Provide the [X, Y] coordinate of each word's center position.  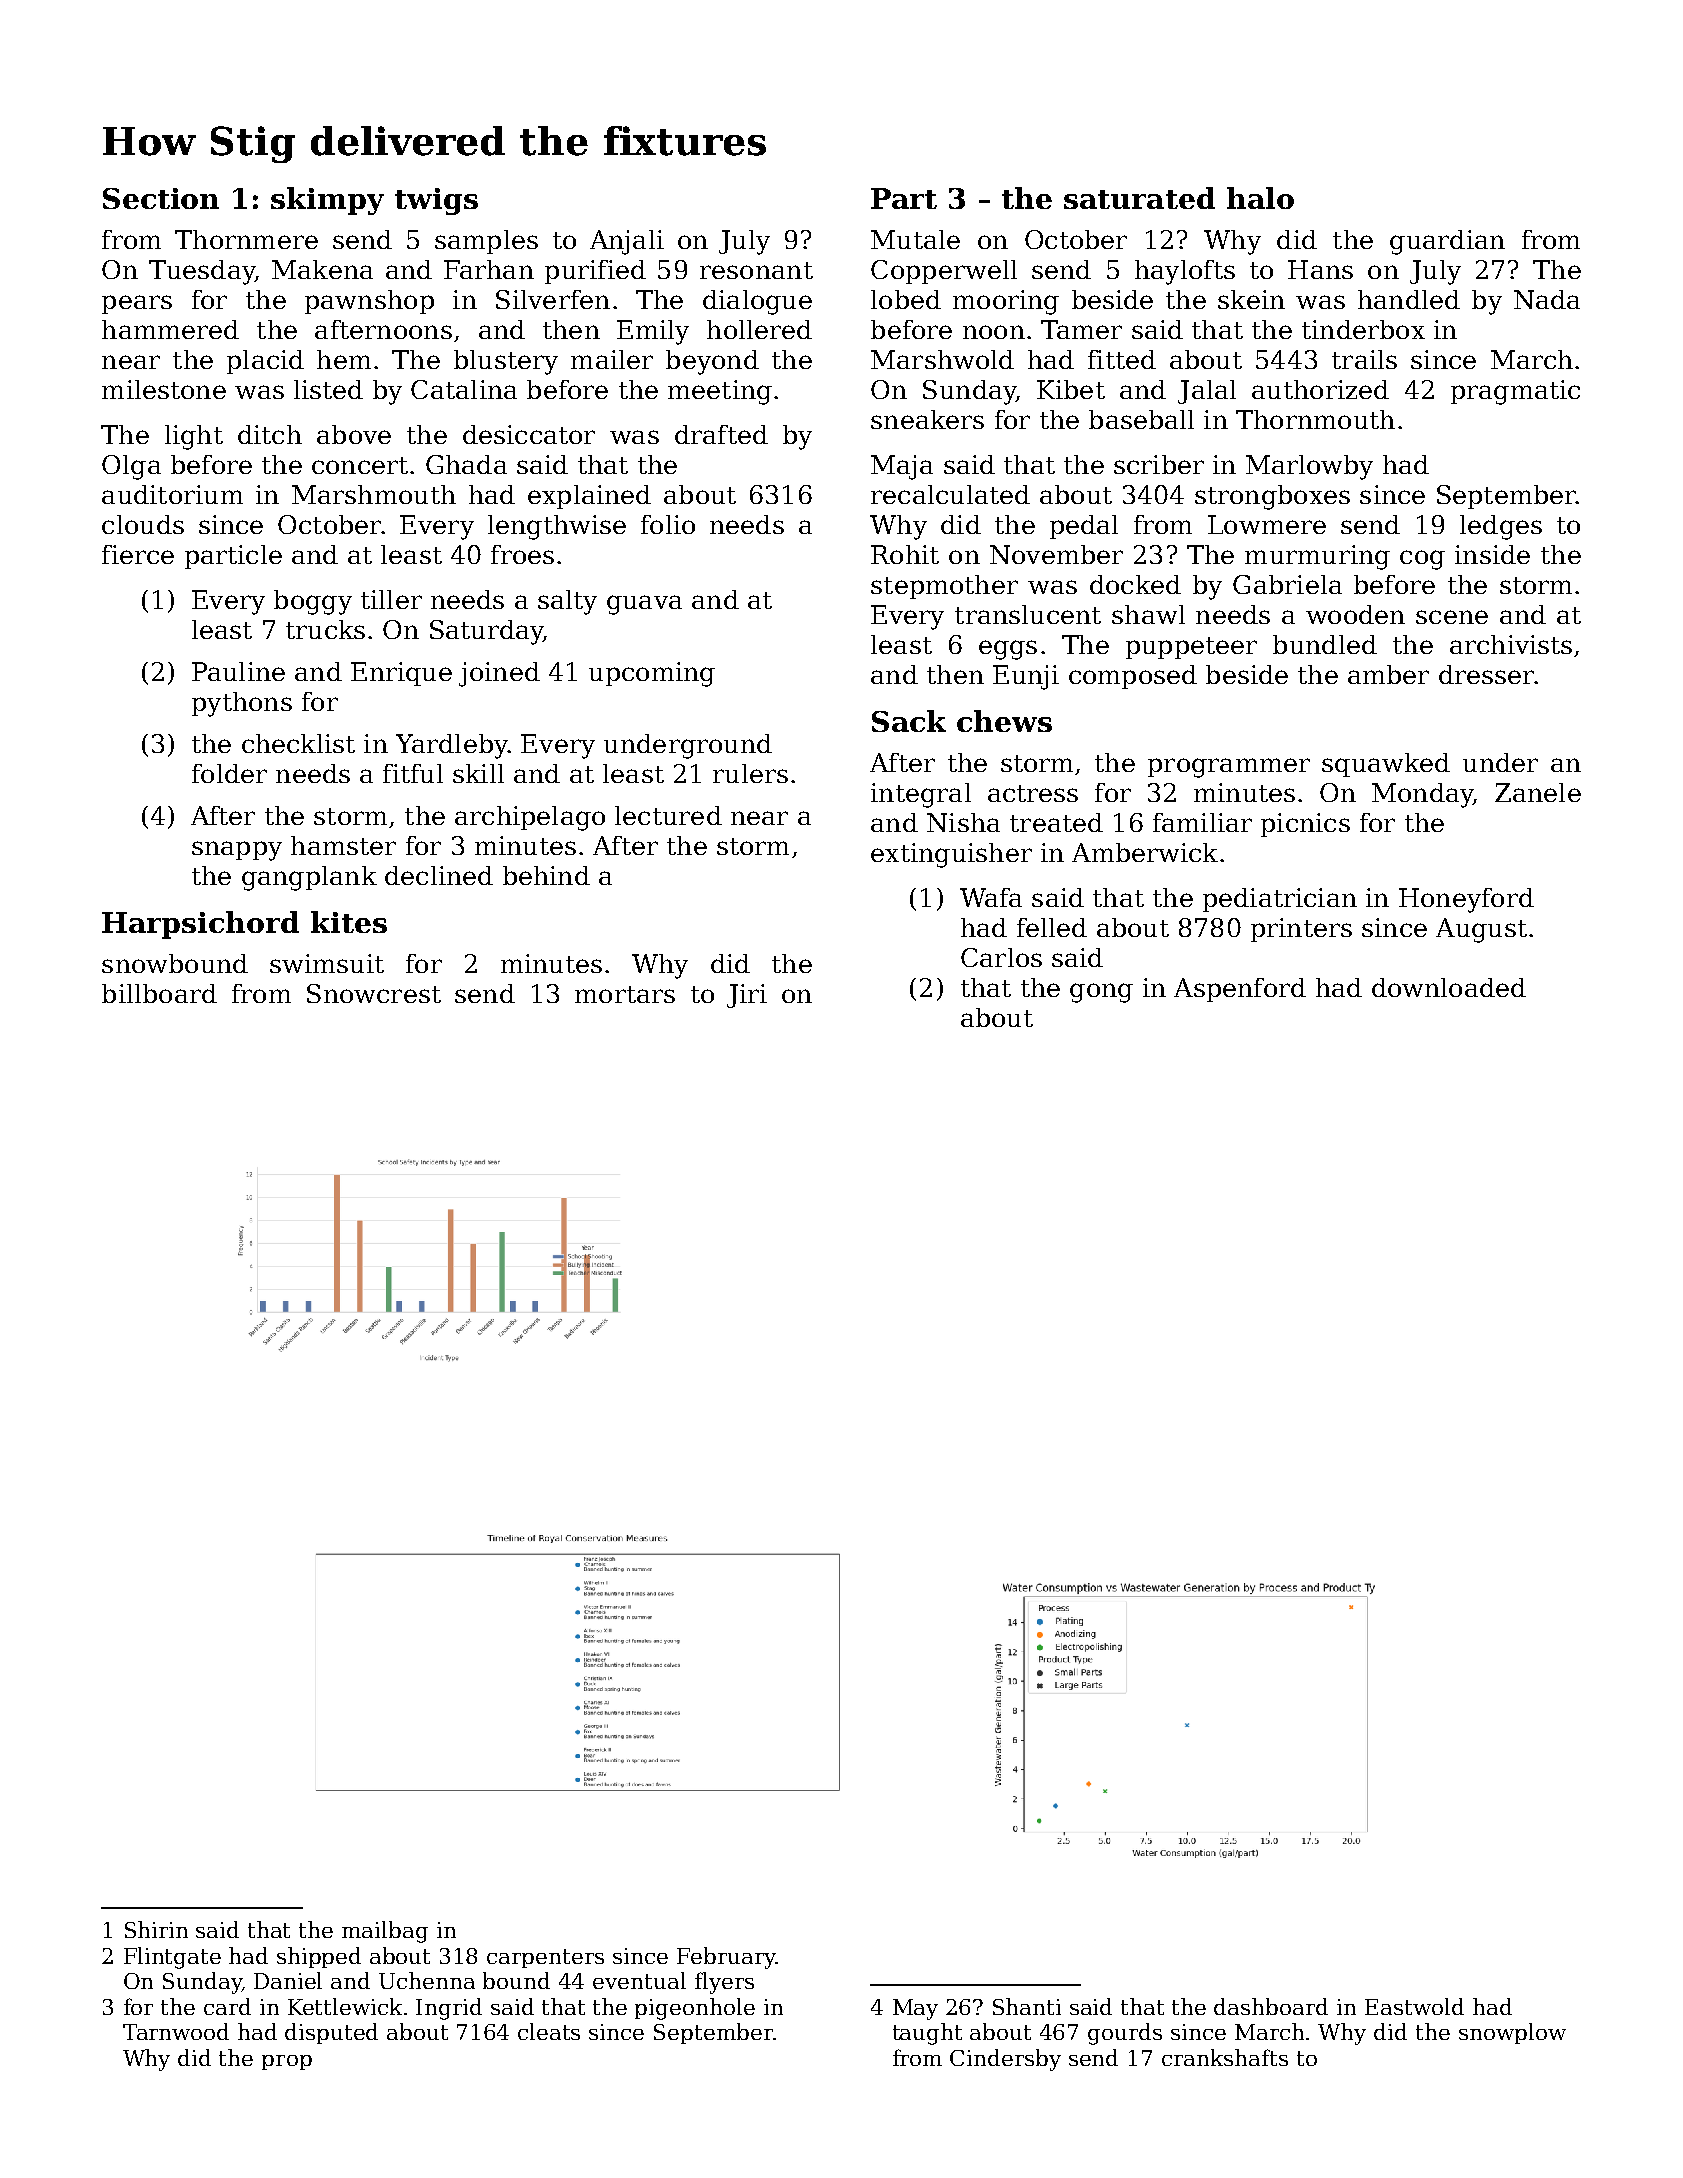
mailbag [385, 1932]
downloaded [1449, 987]
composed [1133, 677]
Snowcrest [374, 993]
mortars [625, 994]
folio [668, 524]
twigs [436, 201]
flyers [724, 1983]
